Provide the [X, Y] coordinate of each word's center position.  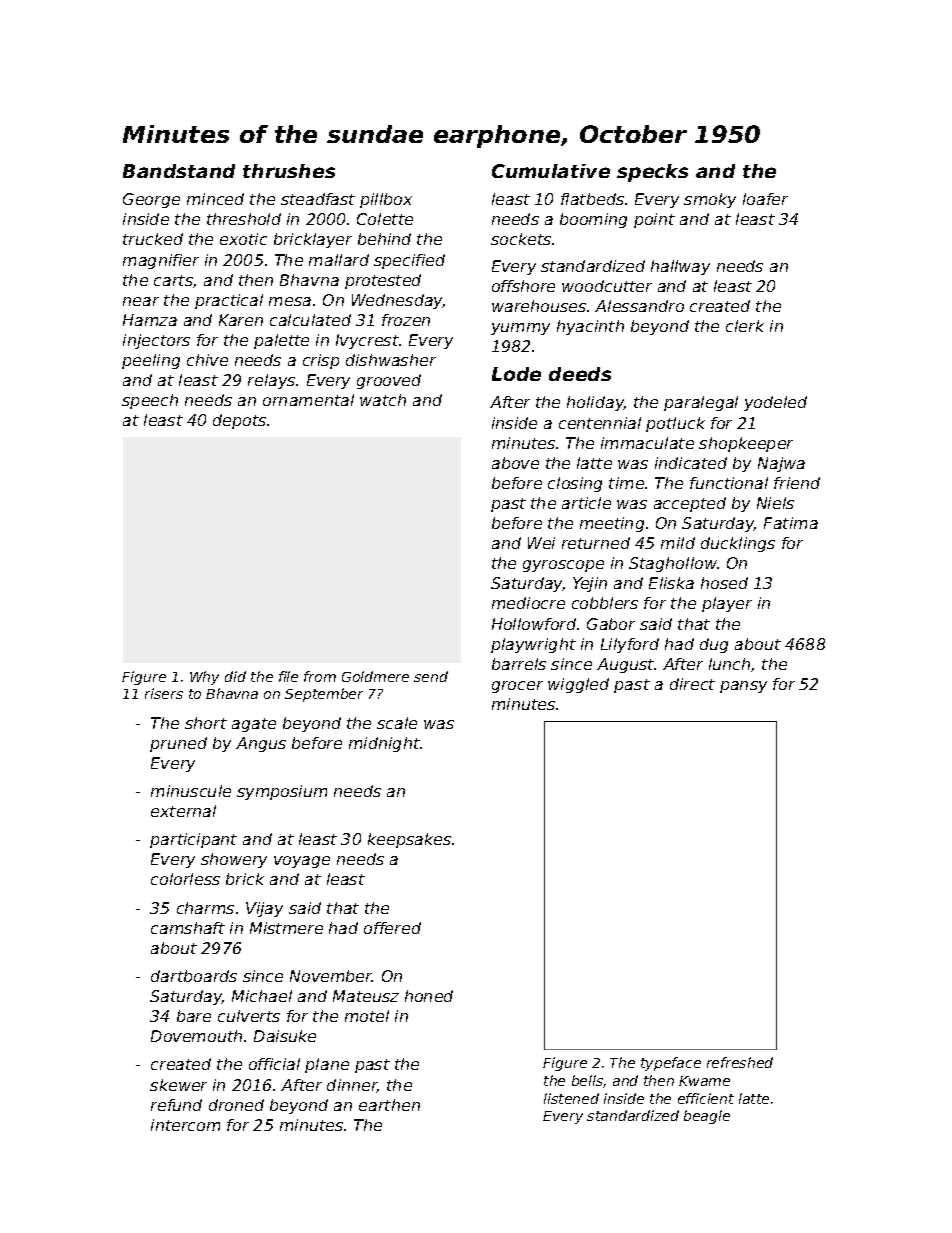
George [151, 200]
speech [150, 401]
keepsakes [409, 840]
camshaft [188, 928]
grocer [517, 687]
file [288, 676]
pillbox [386, 200]
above [515, 463]
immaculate [647, 443]
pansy [743, 687]
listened [571, 1098]
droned [236, 1105]
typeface [671, 1064]
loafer [765, 199]
